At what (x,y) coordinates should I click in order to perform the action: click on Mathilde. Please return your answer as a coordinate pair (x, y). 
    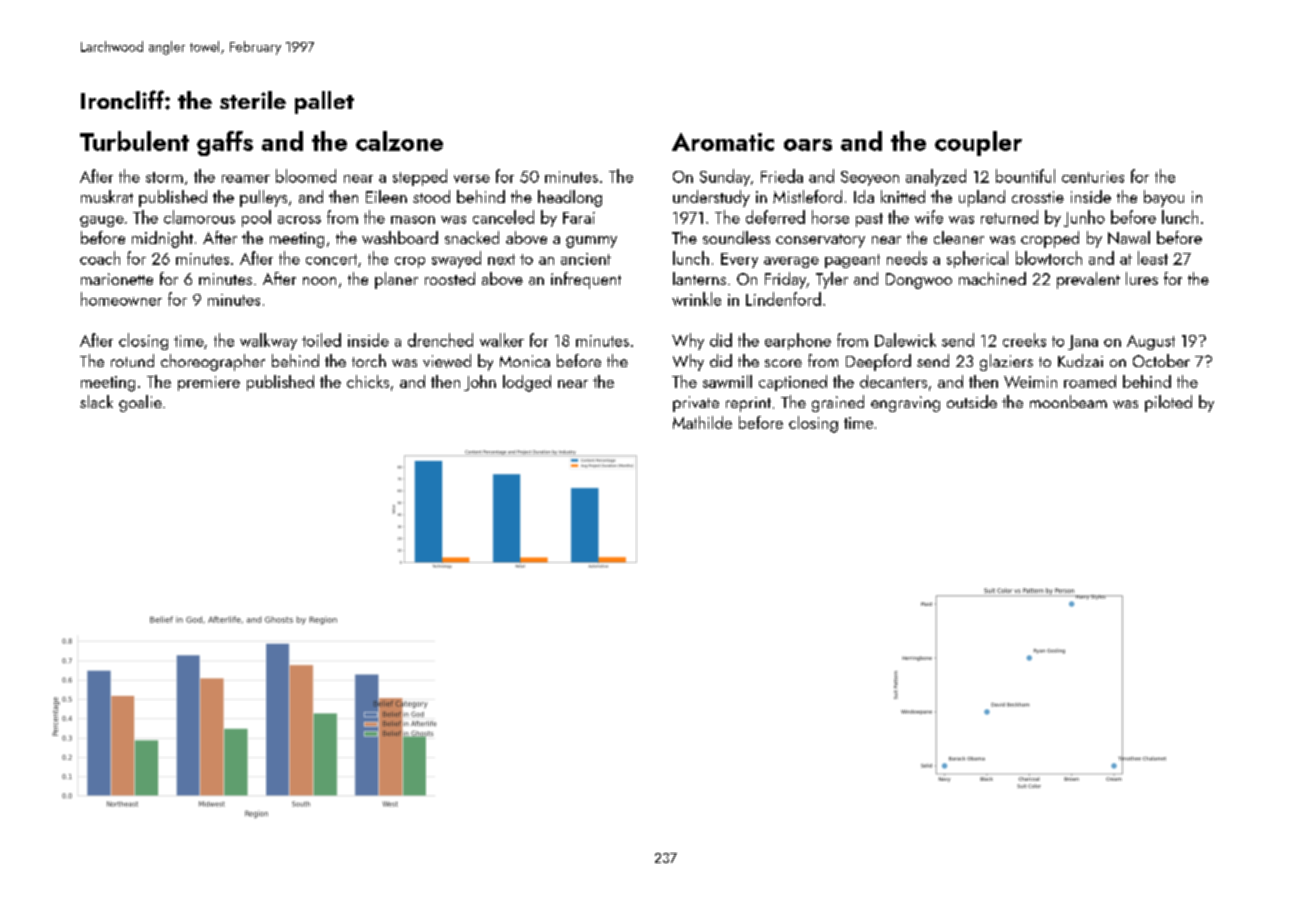
    Looking at the image, I should click on (702, 422).
